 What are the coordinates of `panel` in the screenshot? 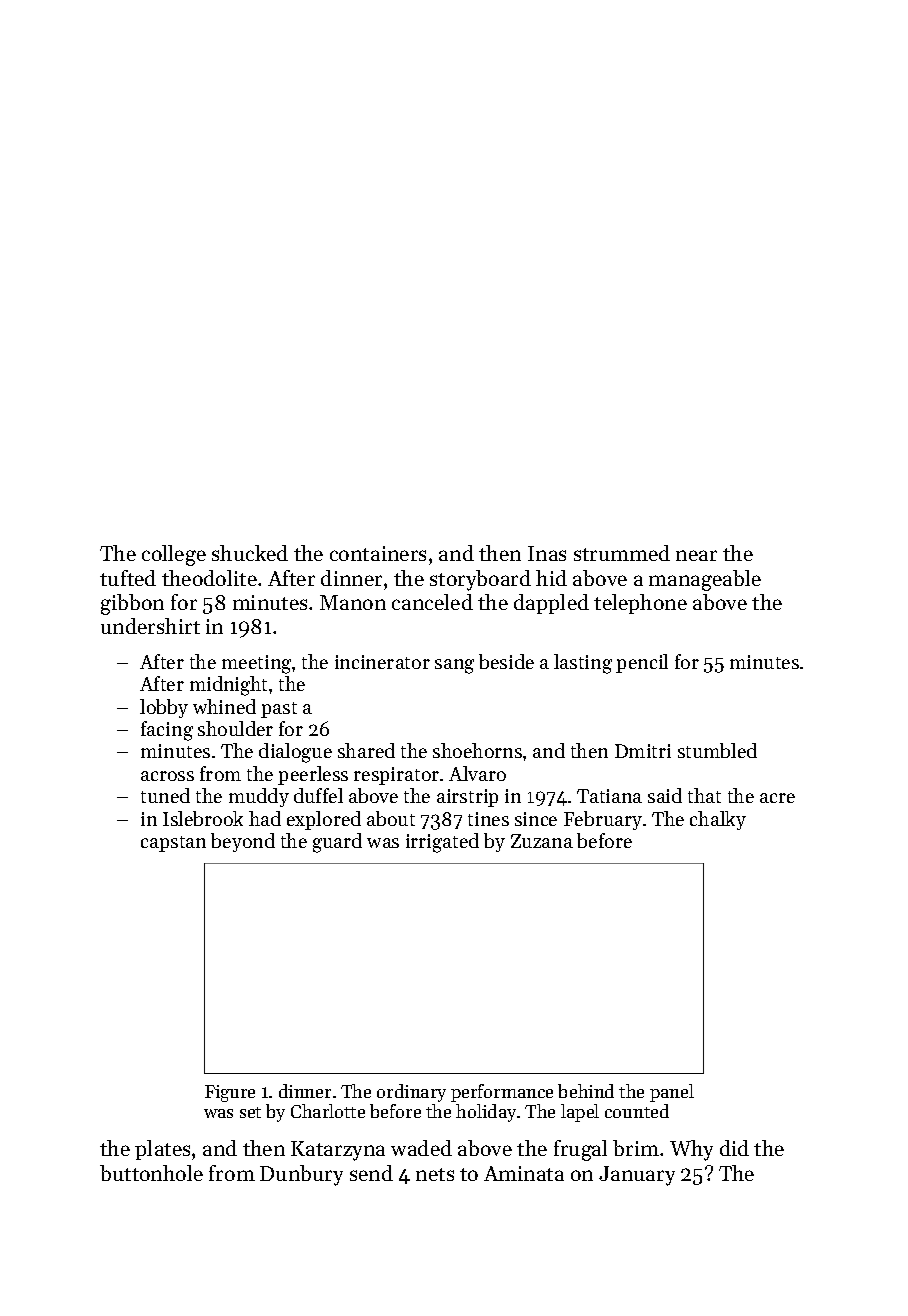 It's located at (672, 1093).
